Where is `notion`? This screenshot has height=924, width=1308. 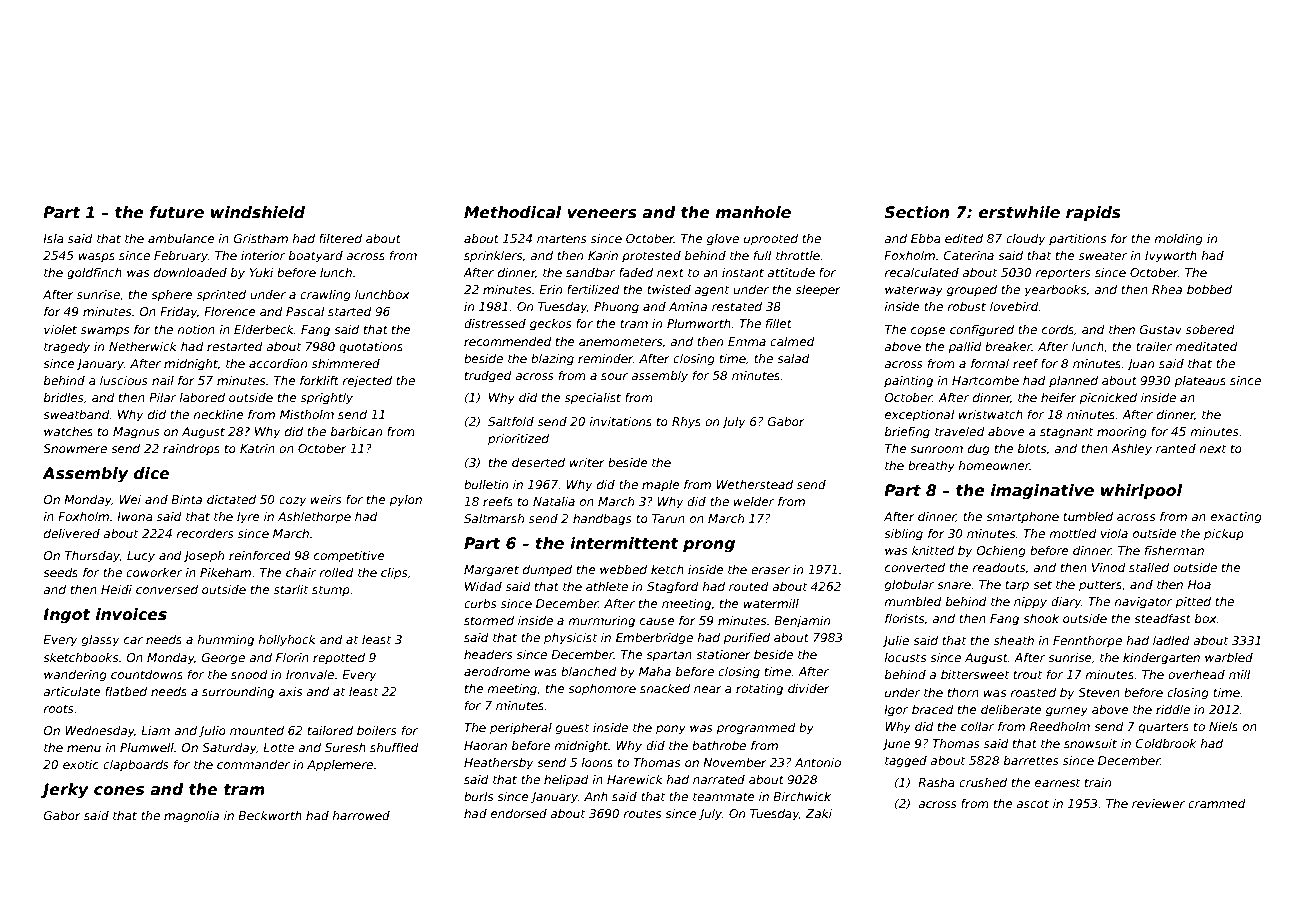
notion is located at coordinates (196, 329).
